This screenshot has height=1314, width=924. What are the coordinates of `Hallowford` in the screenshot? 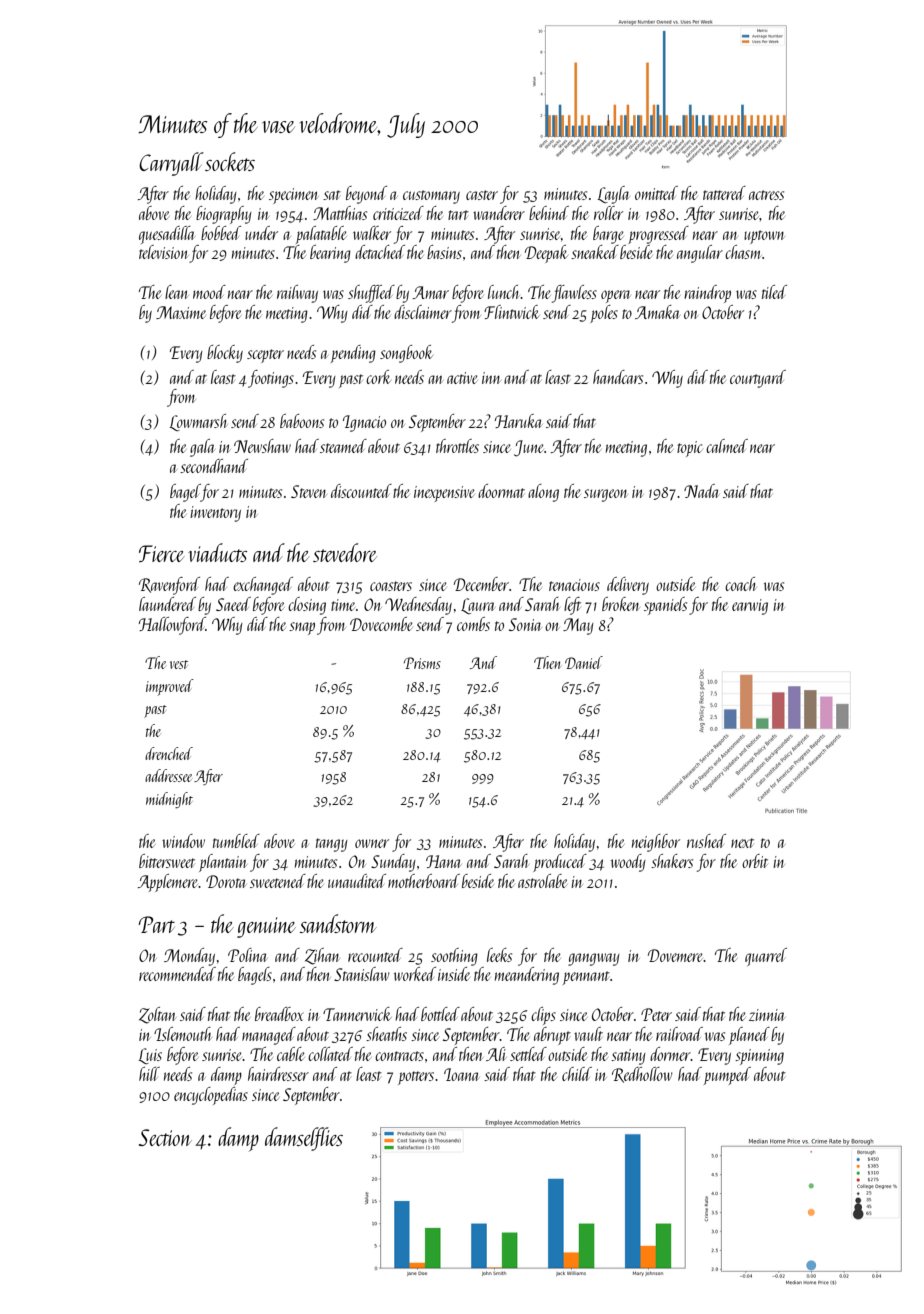 It's located at (172, 626).
